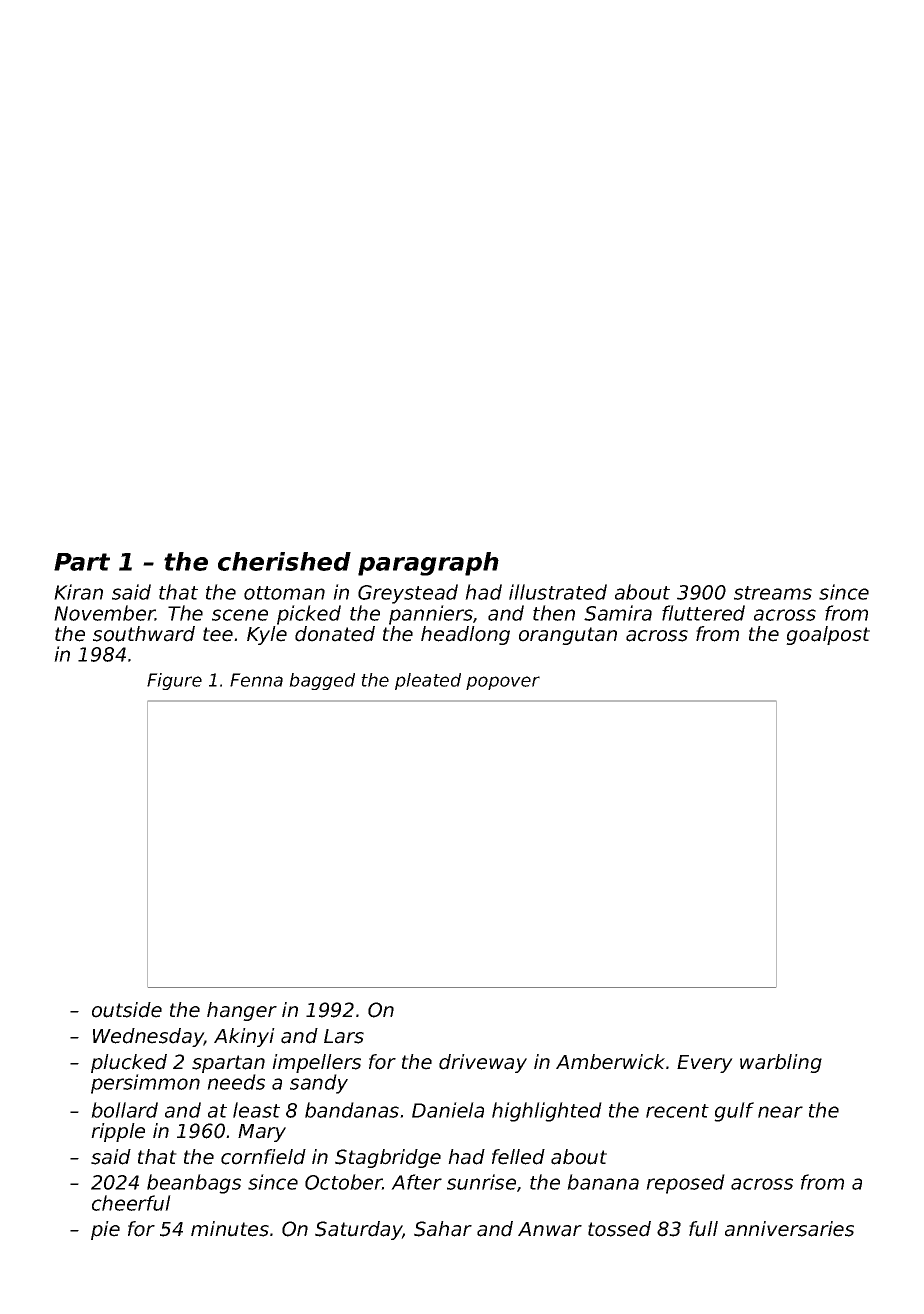  Describe the element at coordinates (568, 636) in the screenshot. I see `orangutan` at that location.
